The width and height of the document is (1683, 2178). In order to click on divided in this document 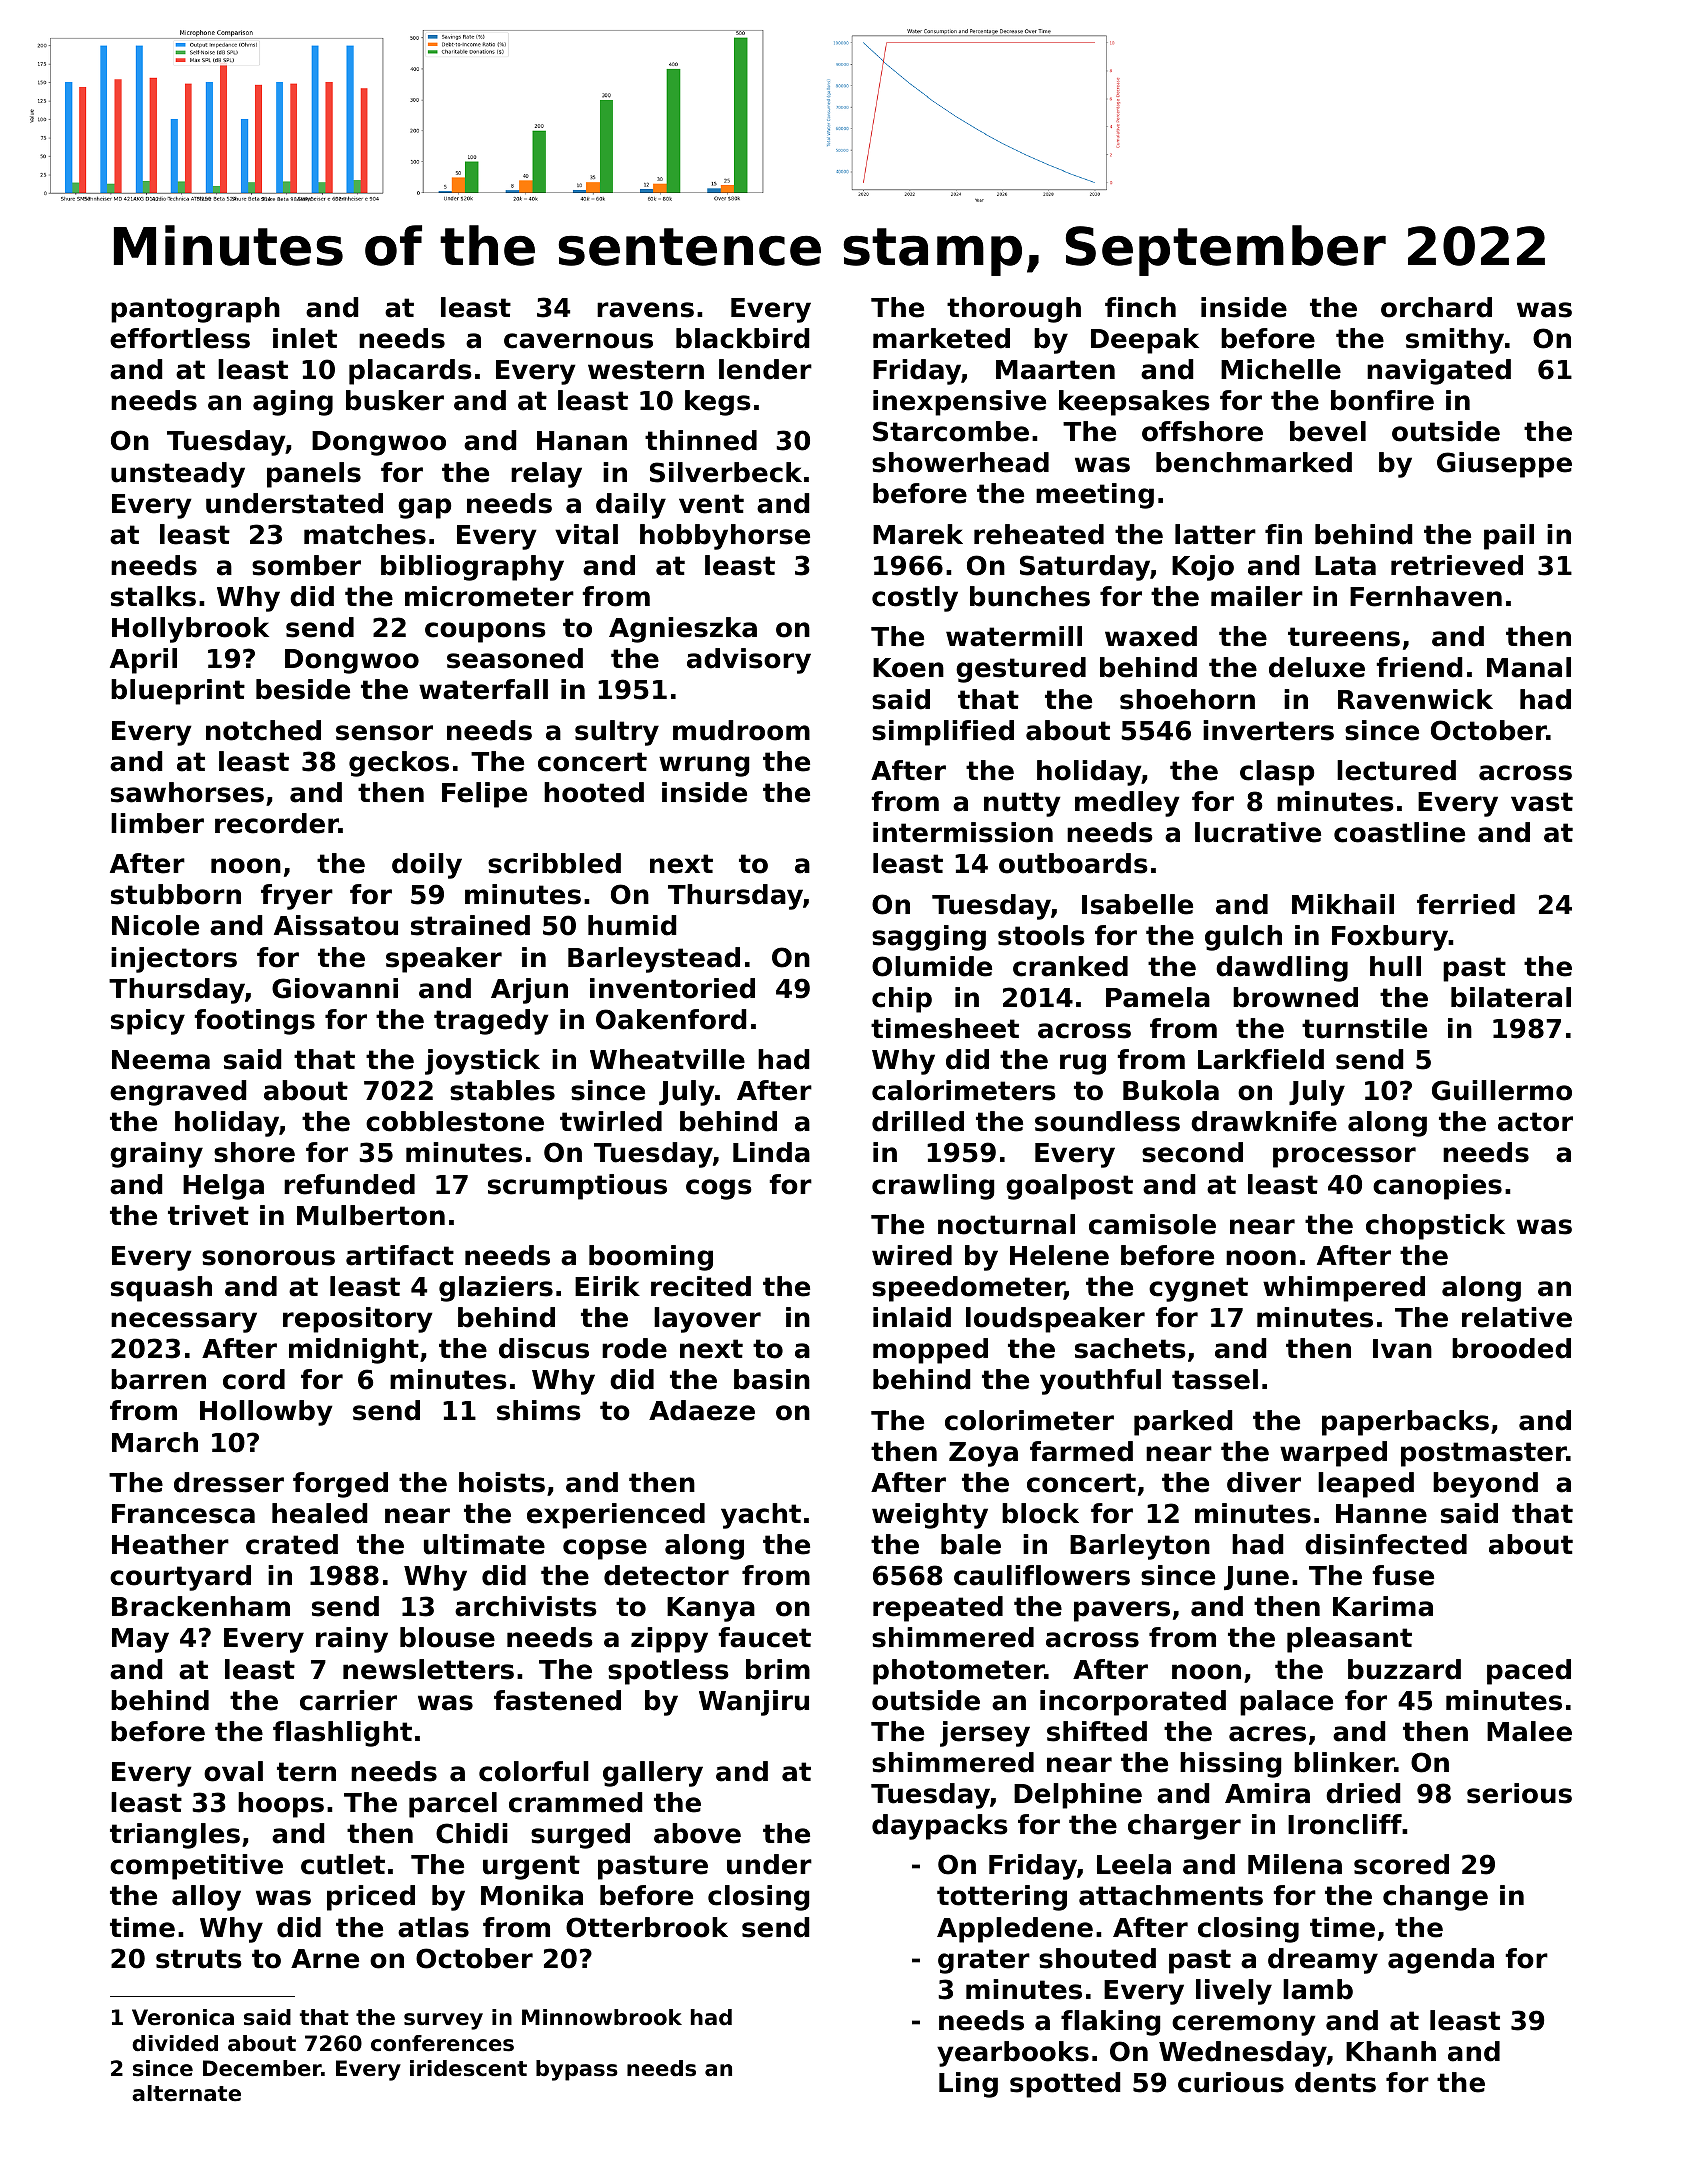, I will do `click(175, 2043)`.
